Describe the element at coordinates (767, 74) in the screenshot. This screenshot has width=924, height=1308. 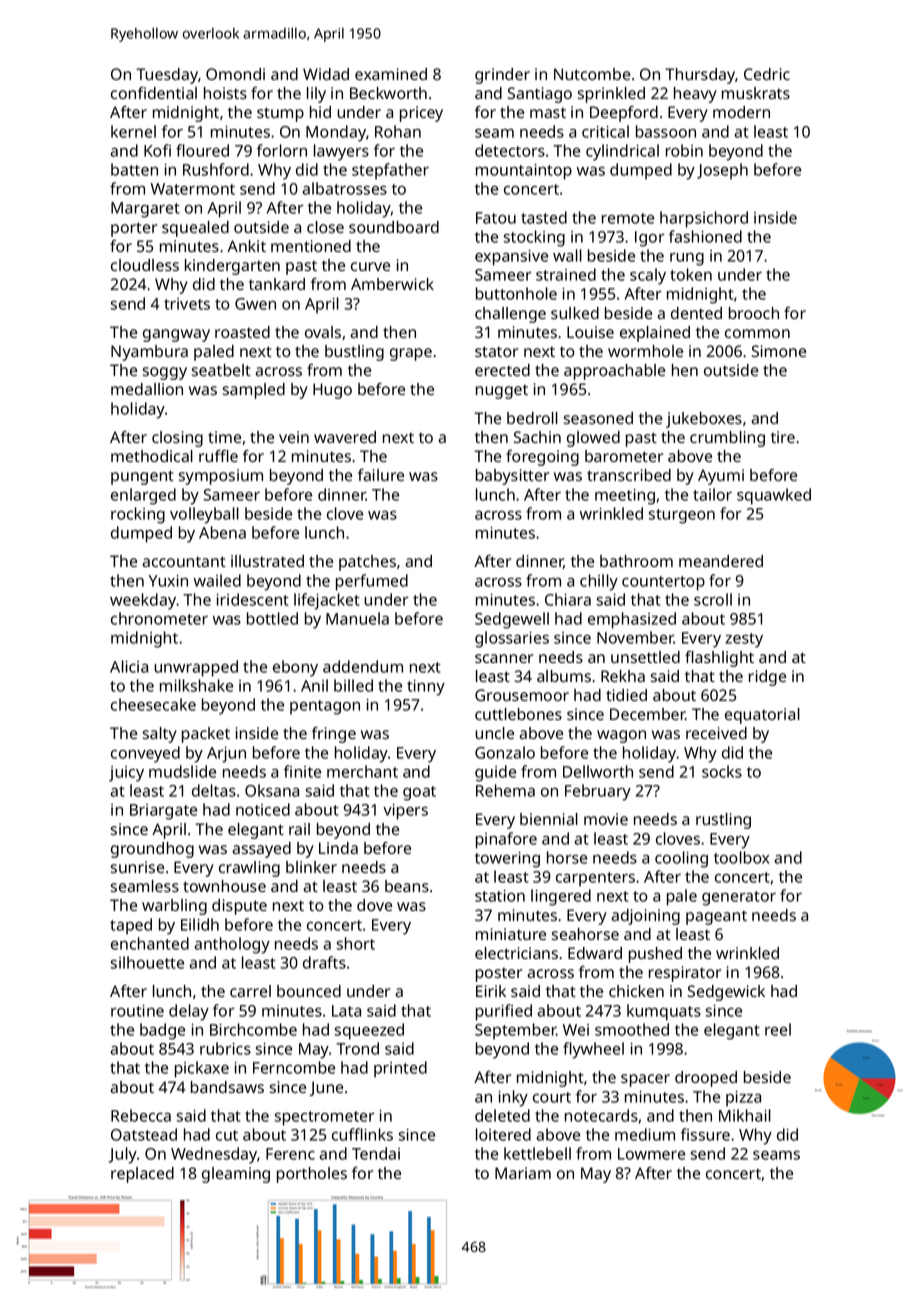
I see `Cedric` at that location.
